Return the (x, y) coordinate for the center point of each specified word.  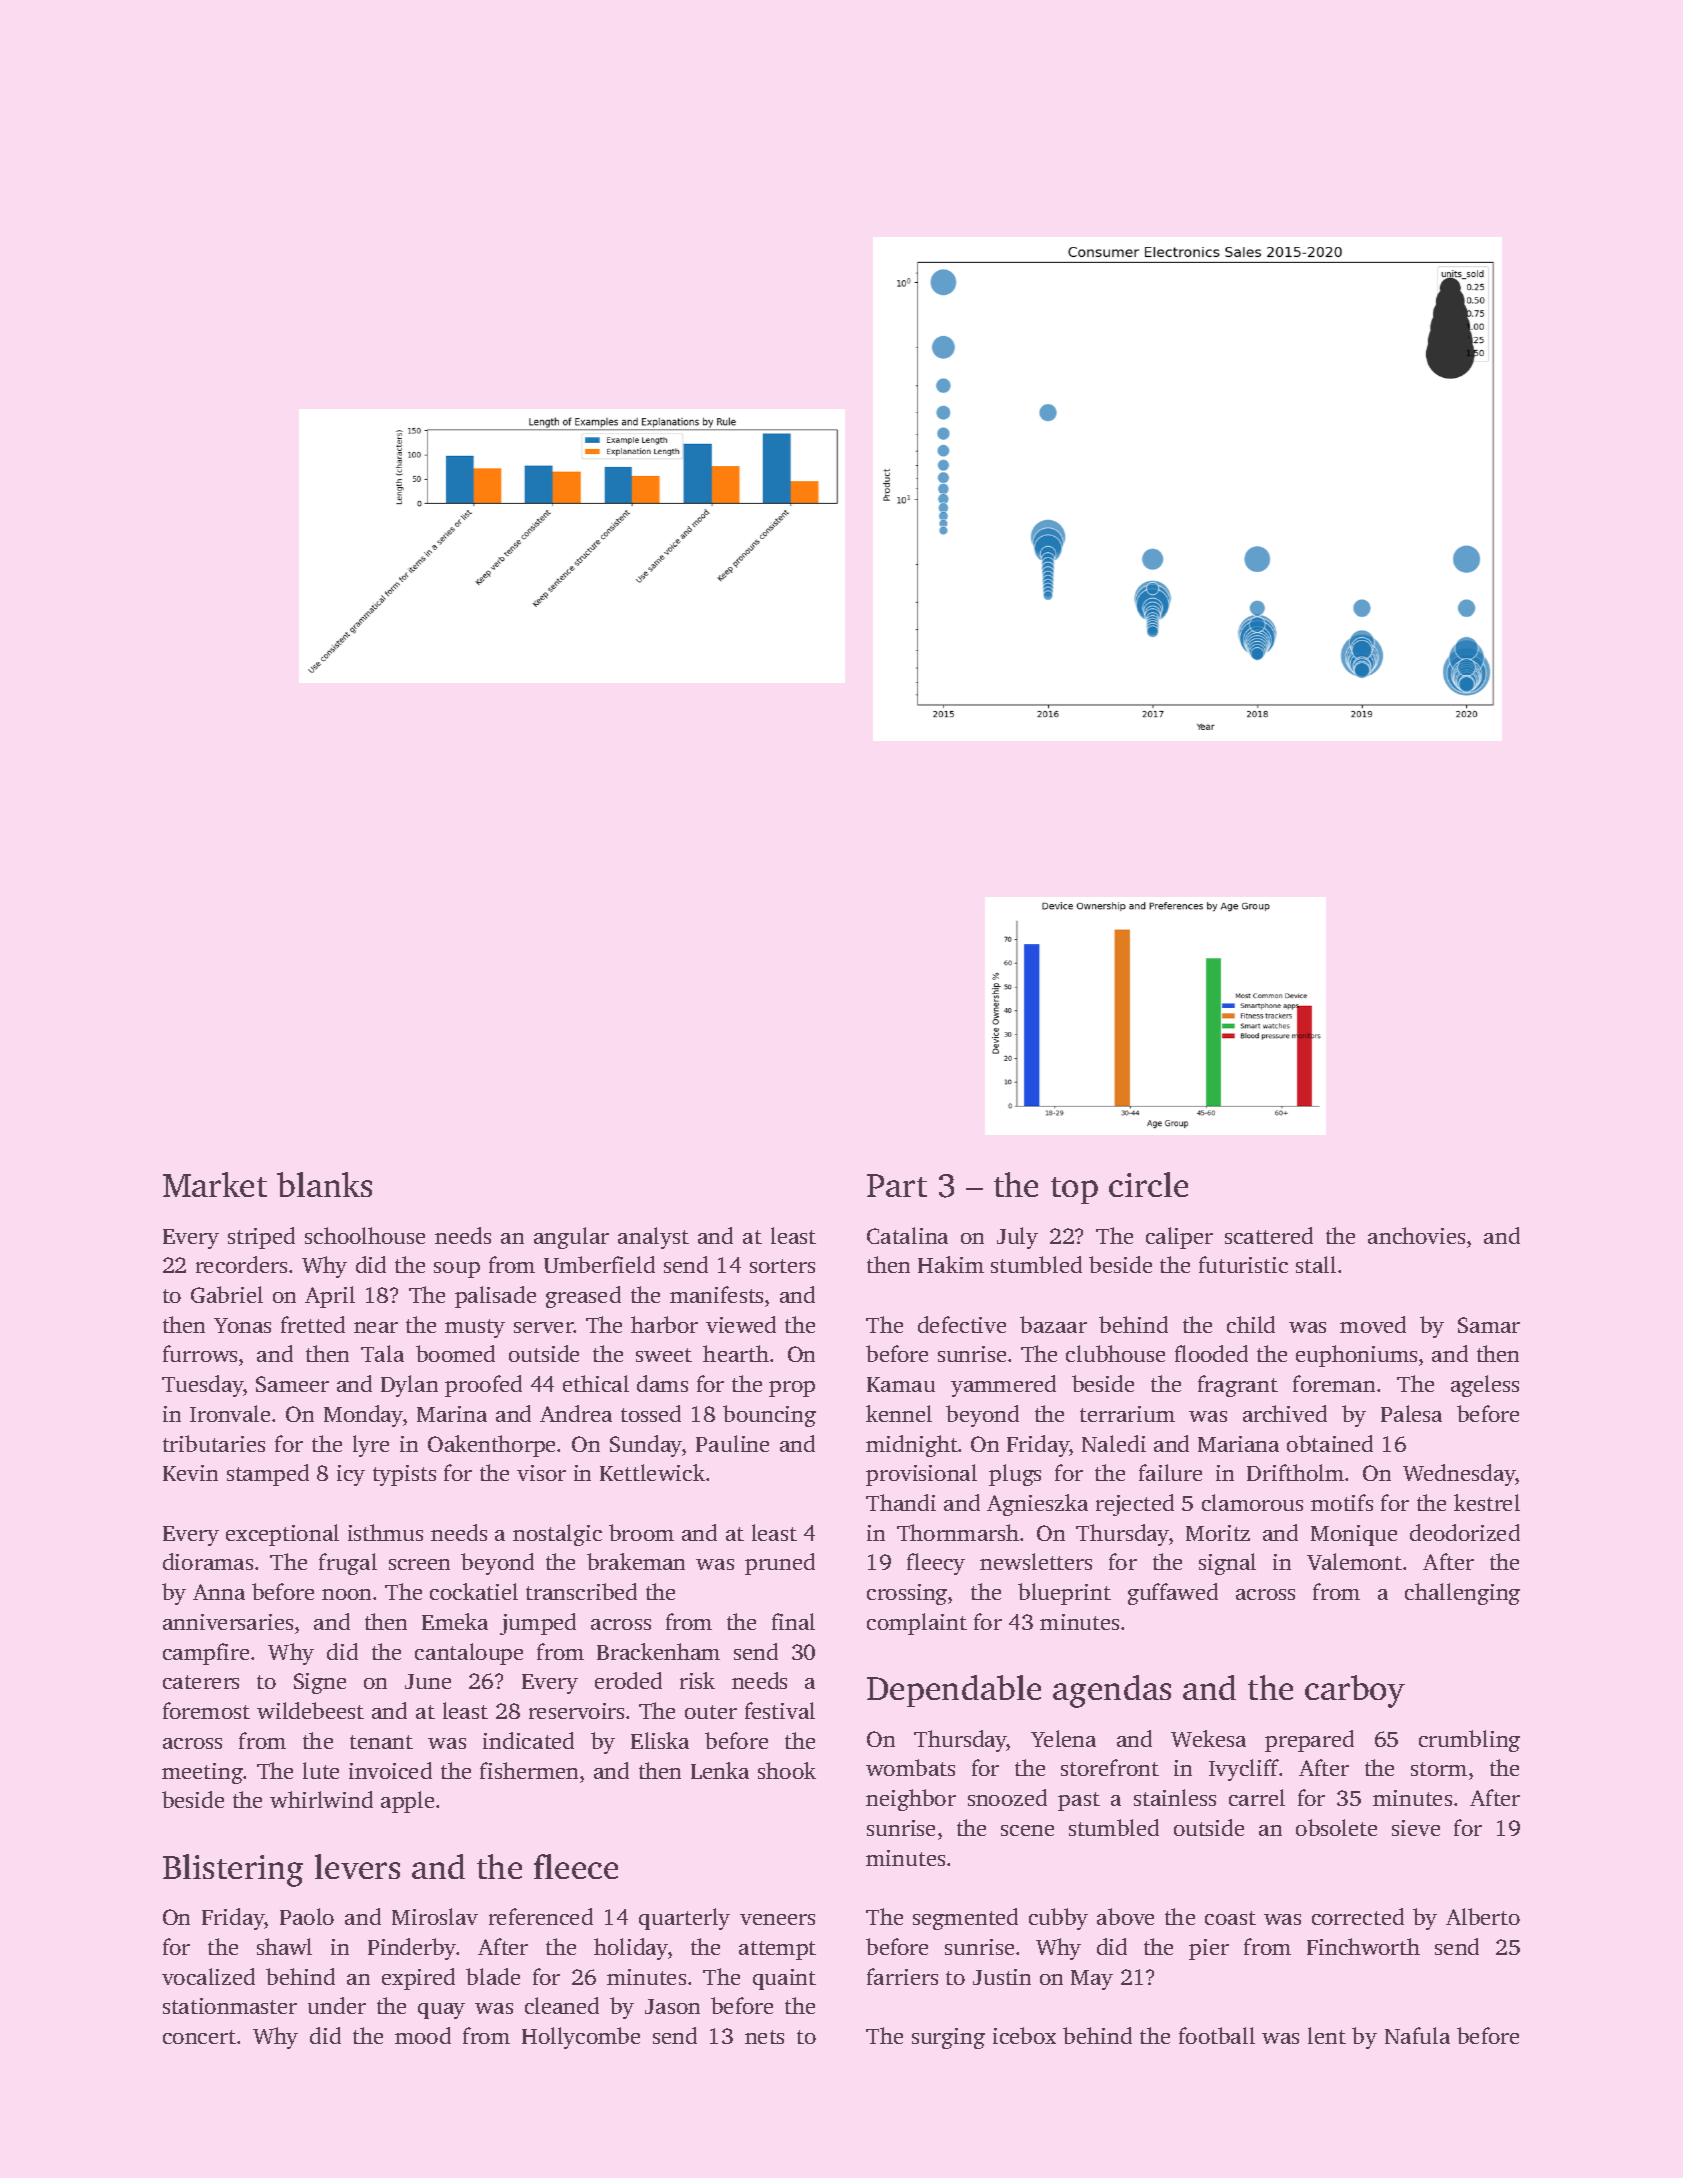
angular (571, 1238)
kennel (899, 1413)
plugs (1015, 1475)
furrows (200, 1353)
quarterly (684, 1919)
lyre (371, 1446)
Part (897, 1185)
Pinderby (412, 1949)
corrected (1358, 1916)
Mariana (1238, 1444)
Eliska (660, 1740)
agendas (1112, 1691)
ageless (1485, 1386)
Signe (320, 1683)
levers (357, 1866)
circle (1148, 1184)
